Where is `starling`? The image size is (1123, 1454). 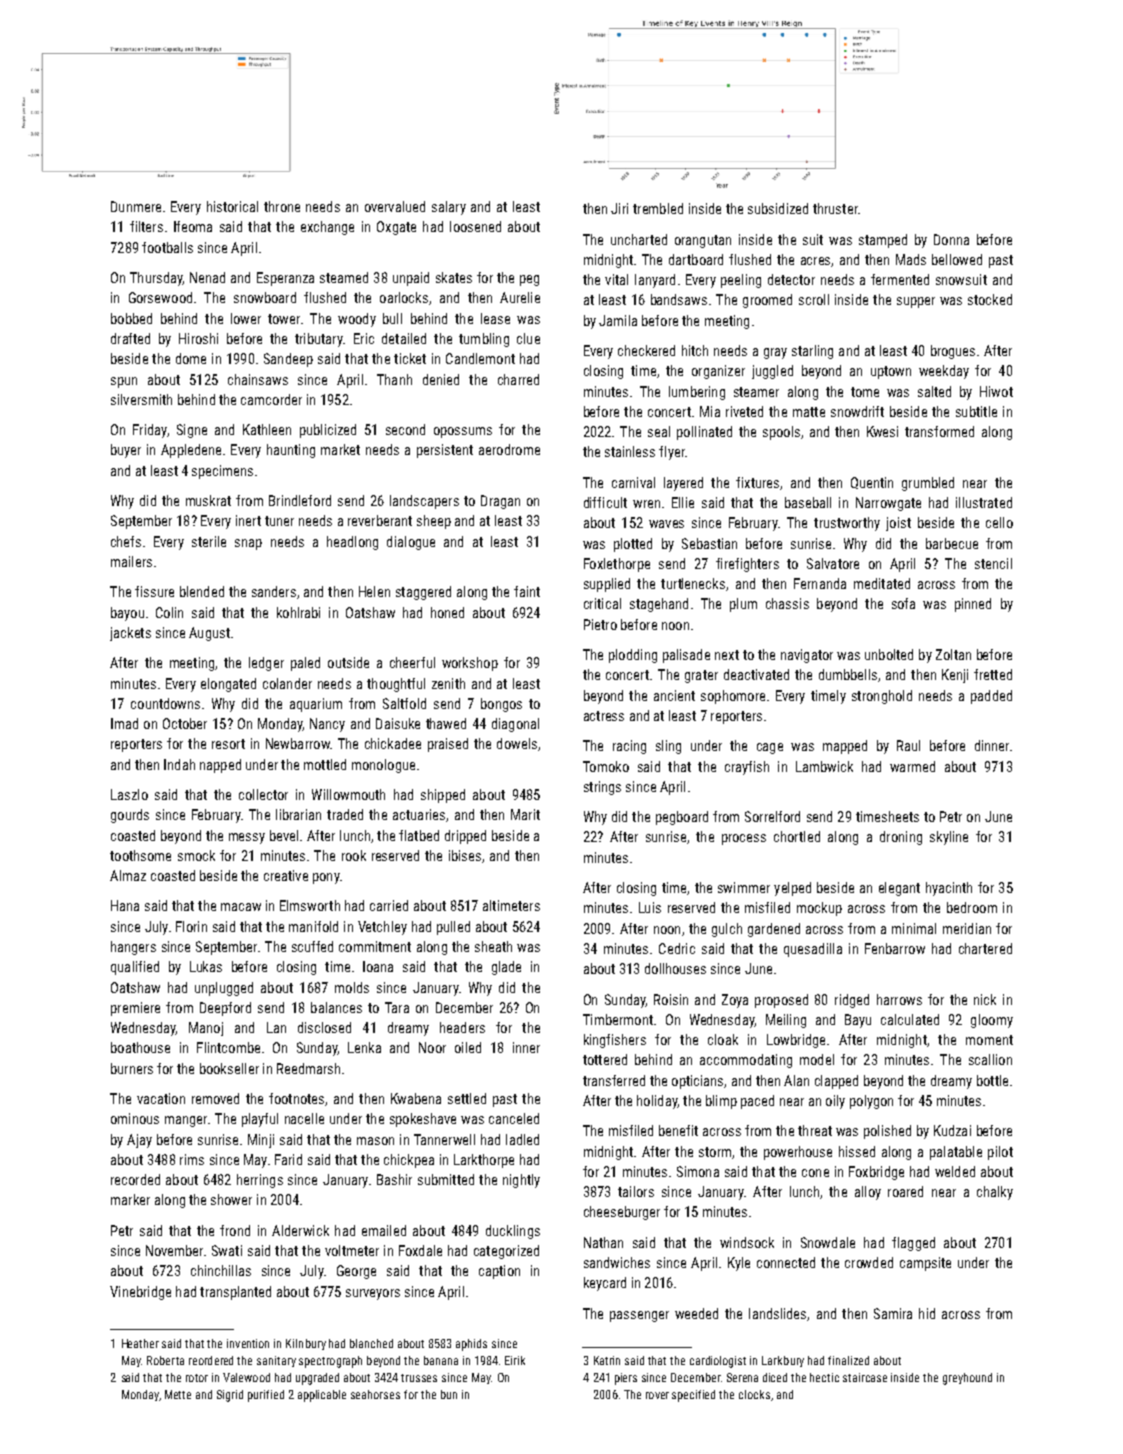
starling is located at coordinates (812, 352).
